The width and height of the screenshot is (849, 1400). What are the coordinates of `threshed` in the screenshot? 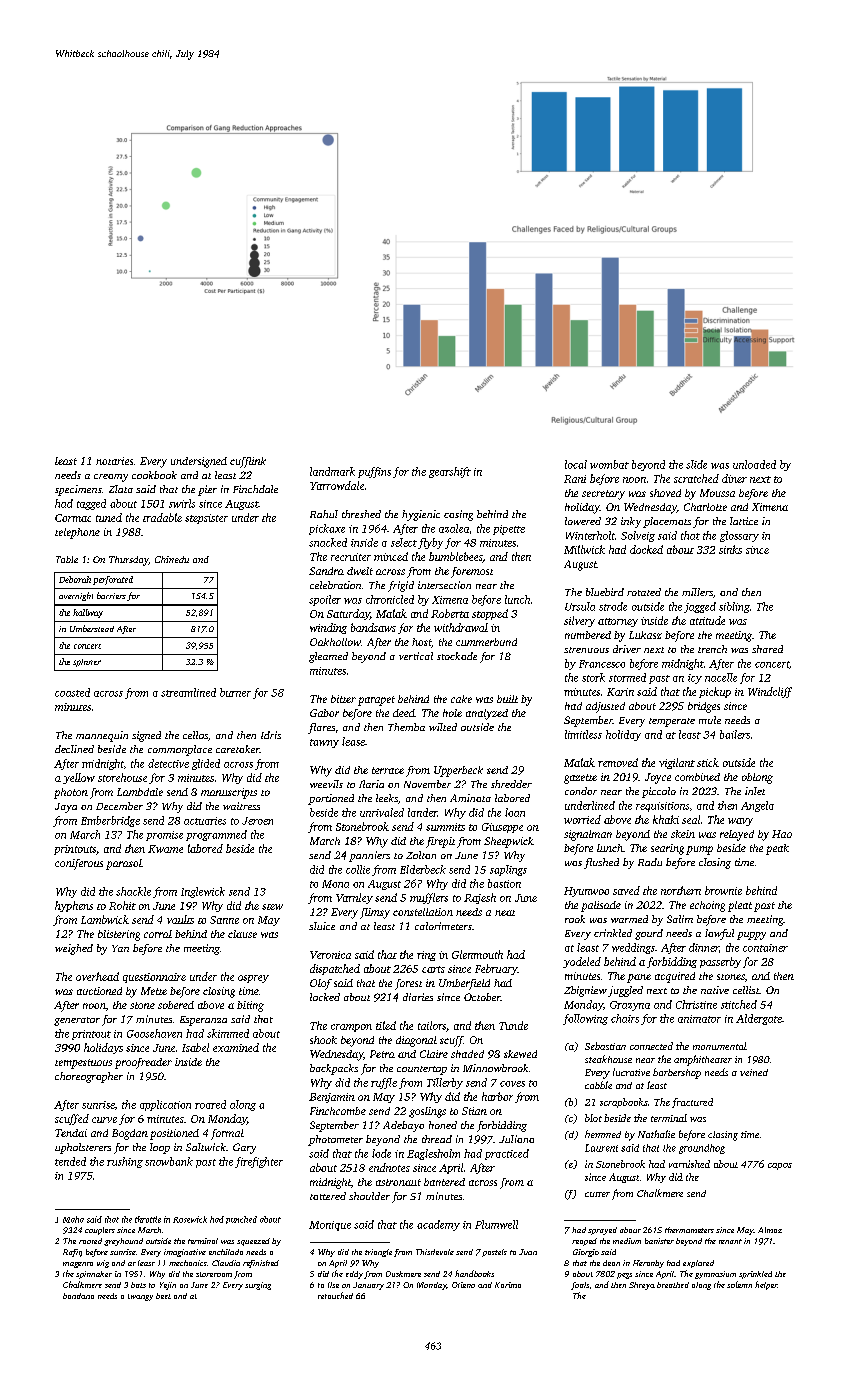 It's located at (361, 514).
